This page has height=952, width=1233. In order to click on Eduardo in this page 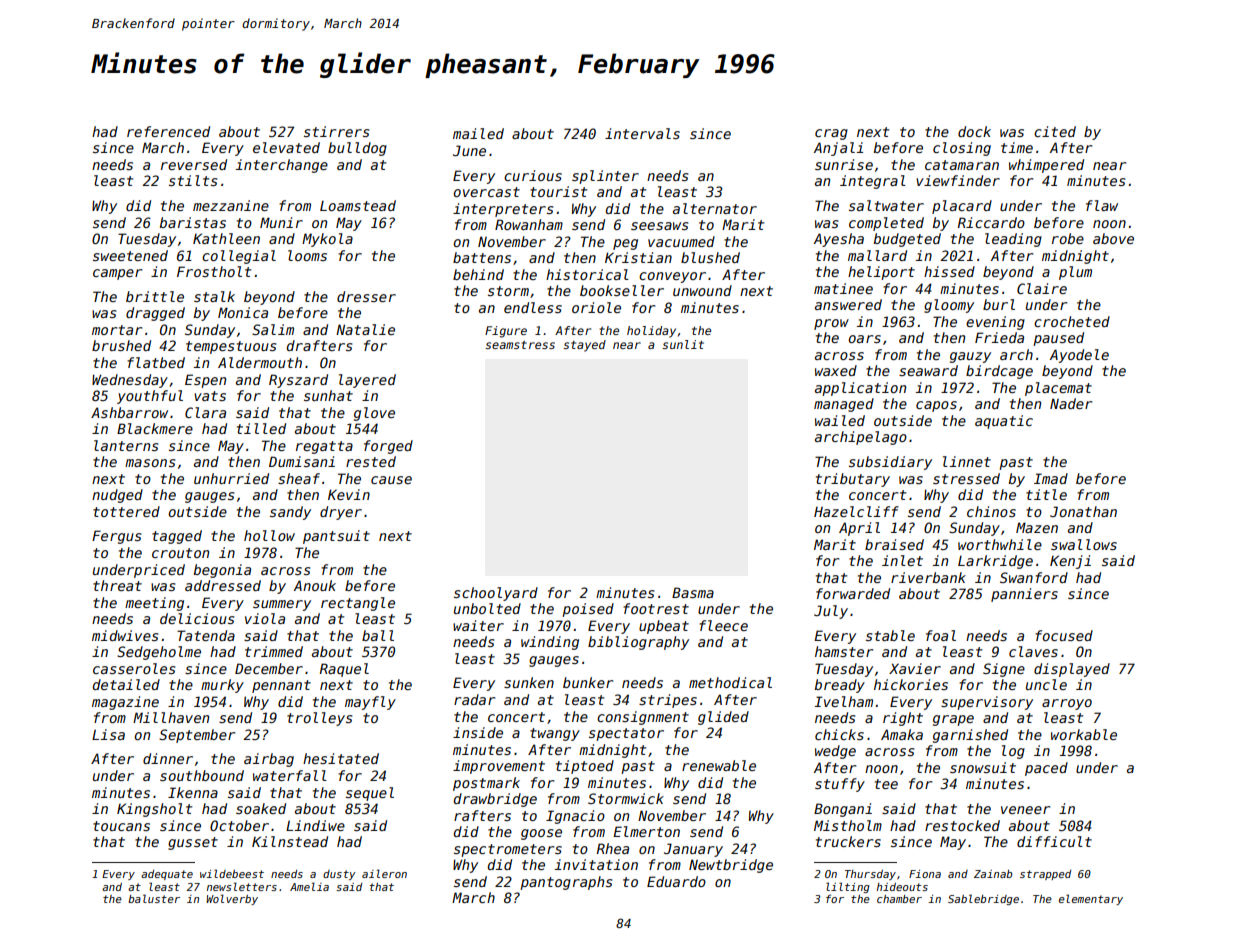, I will do `click(676, 881)`.
